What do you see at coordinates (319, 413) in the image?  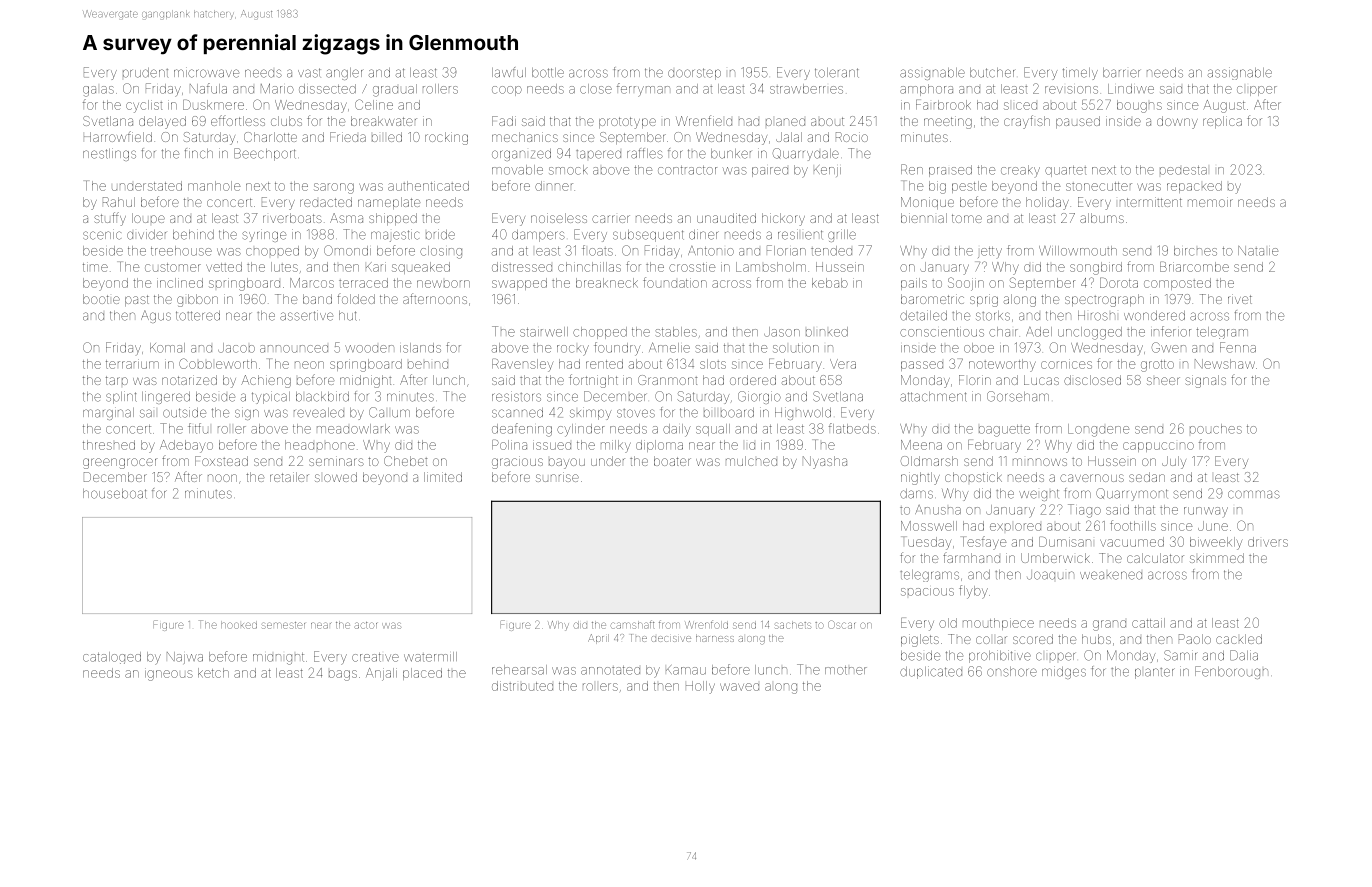 I see `revealed` at bounding box center [319, 413].
